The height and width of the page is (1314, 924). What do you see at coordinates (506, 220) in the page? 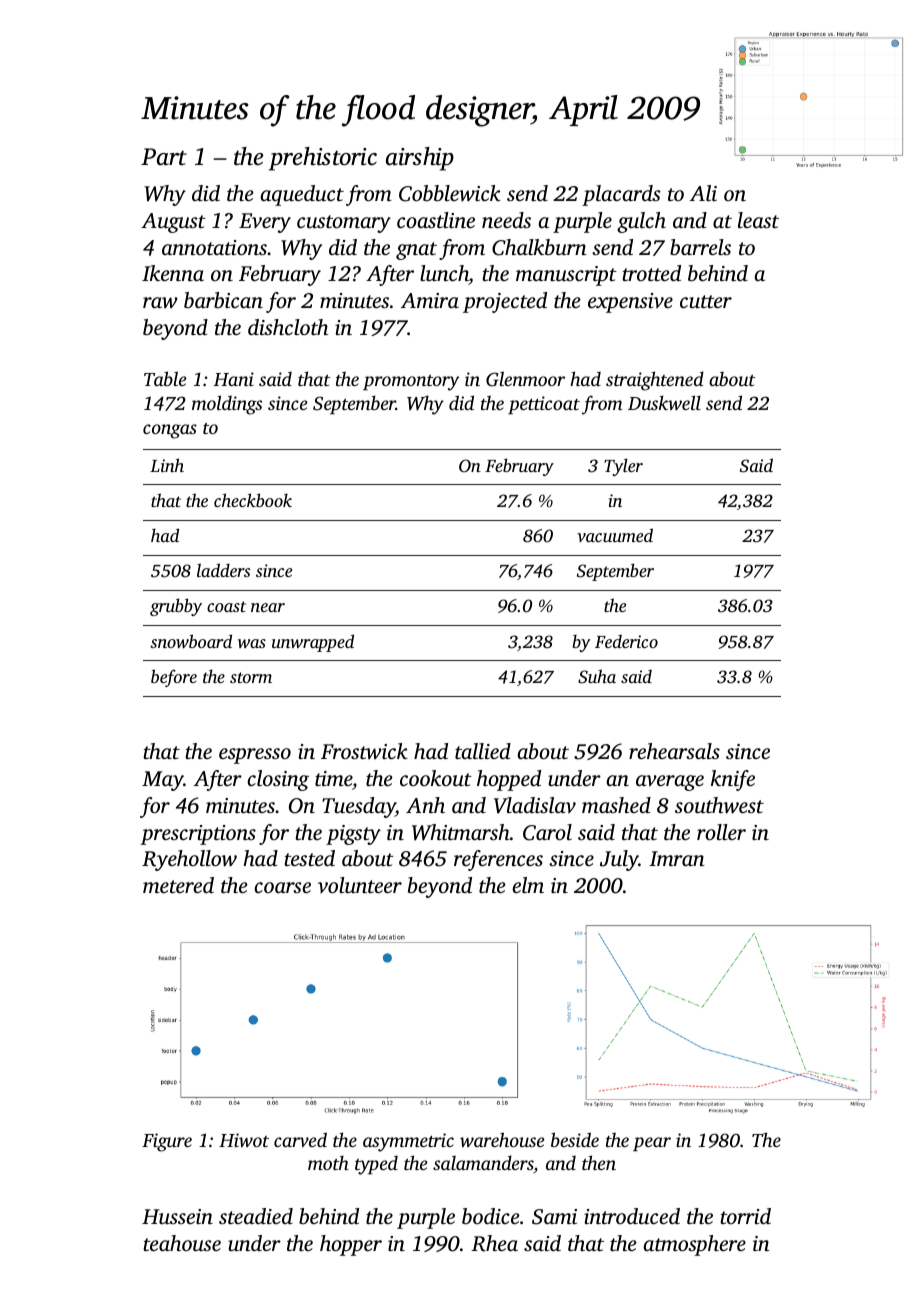
I see `needs` at bounding box center [506, 220].
